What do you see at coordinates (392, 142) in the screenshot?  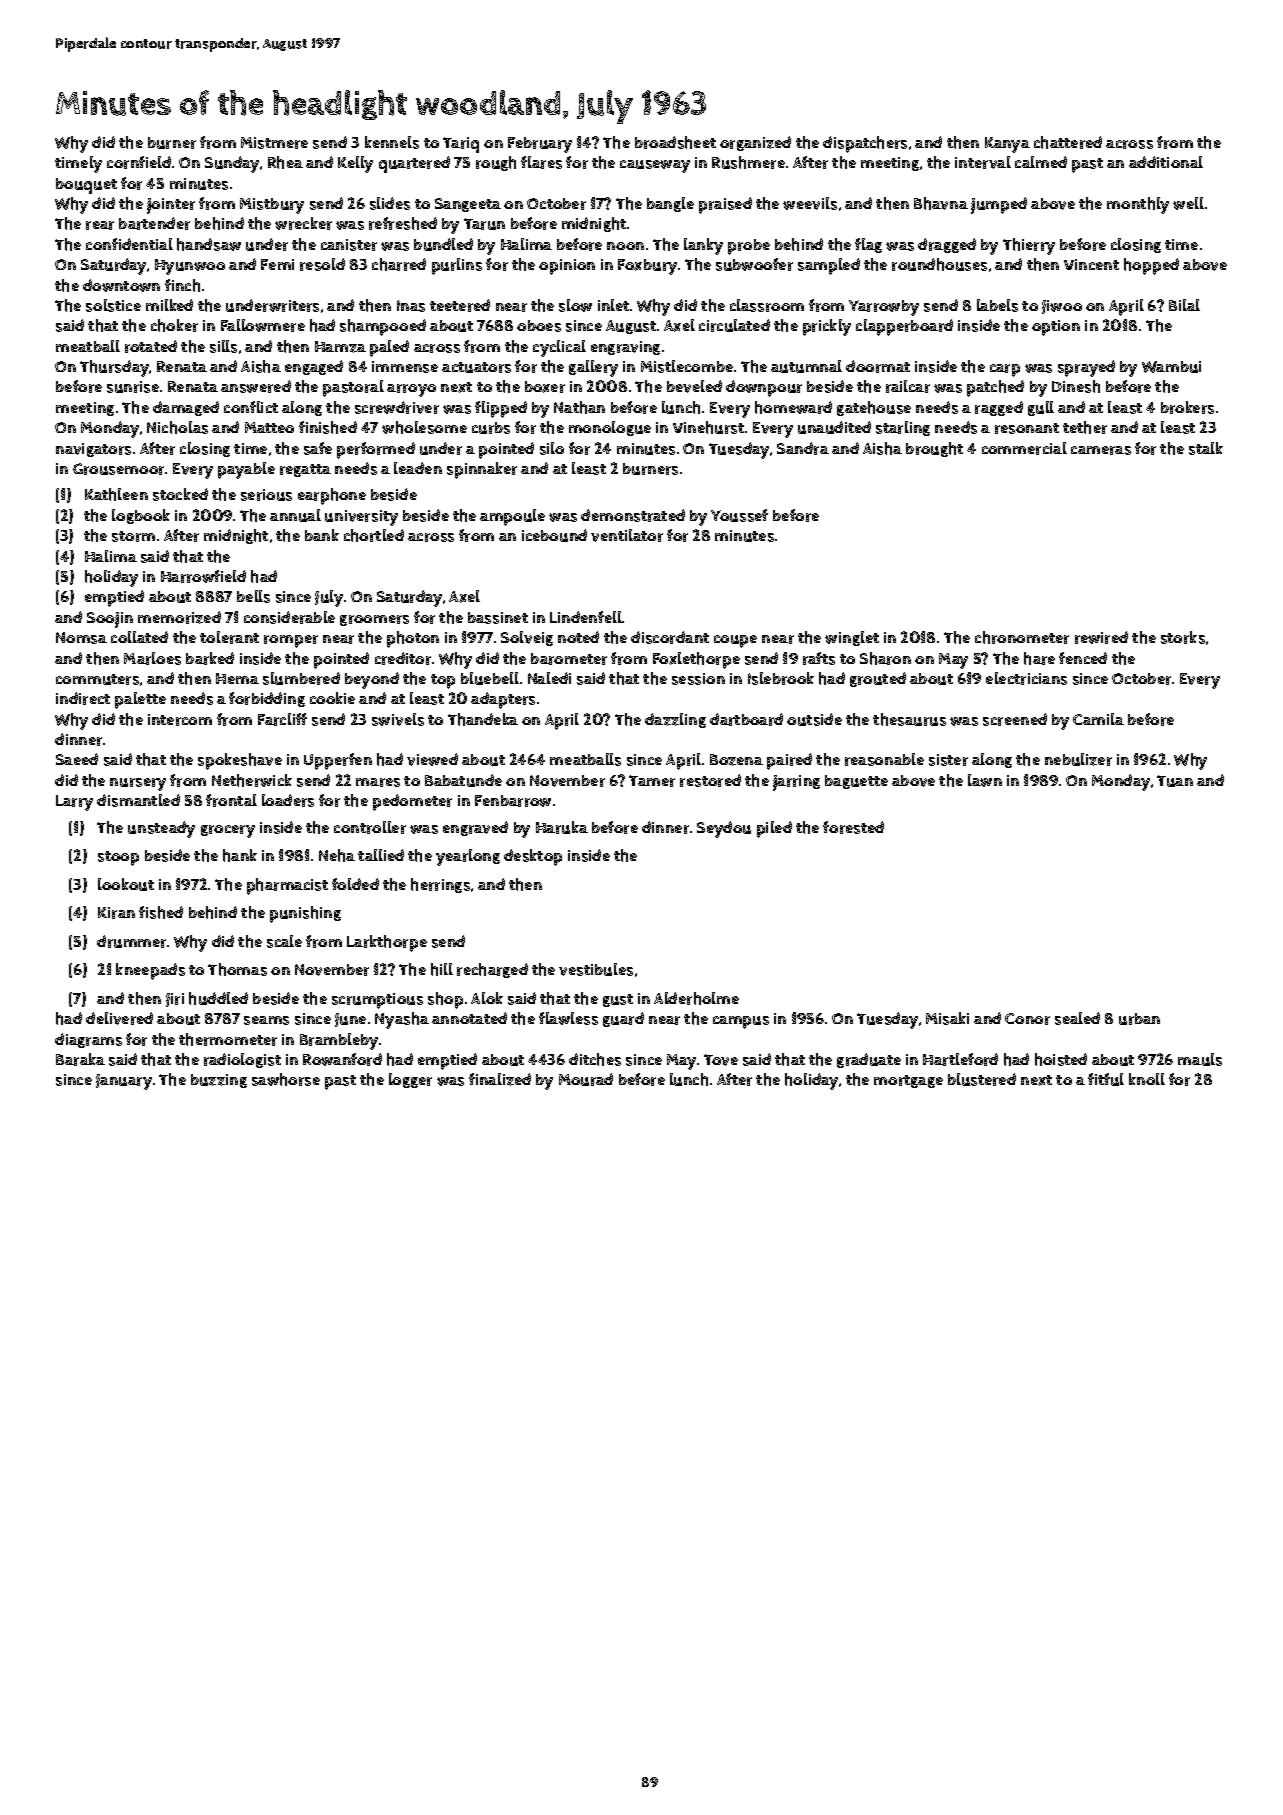 I see `kennels` at bounding box center [392, 142].
